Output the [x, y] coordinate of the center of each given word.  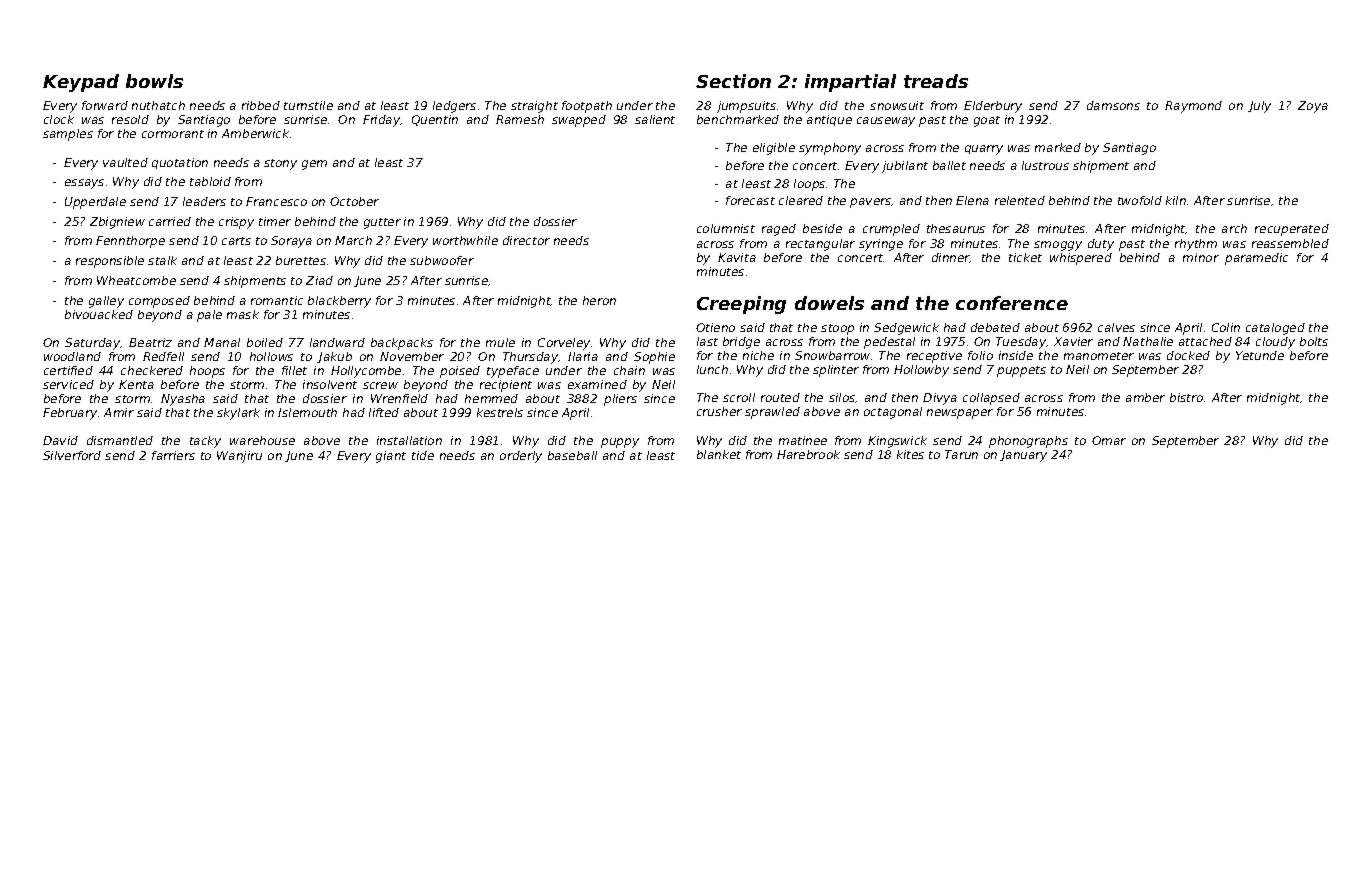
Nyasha [183, 400]
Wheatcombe [136, 280]
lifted [384, 412]
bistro [1186, 397]
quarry [984, 150]
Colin [1226, 327]
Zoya [1313, 107]
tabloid [210, 181]
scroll [739, 397]
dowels [829, 303]
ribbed [261, 105]
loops [809, 185]
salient [655, 119]
